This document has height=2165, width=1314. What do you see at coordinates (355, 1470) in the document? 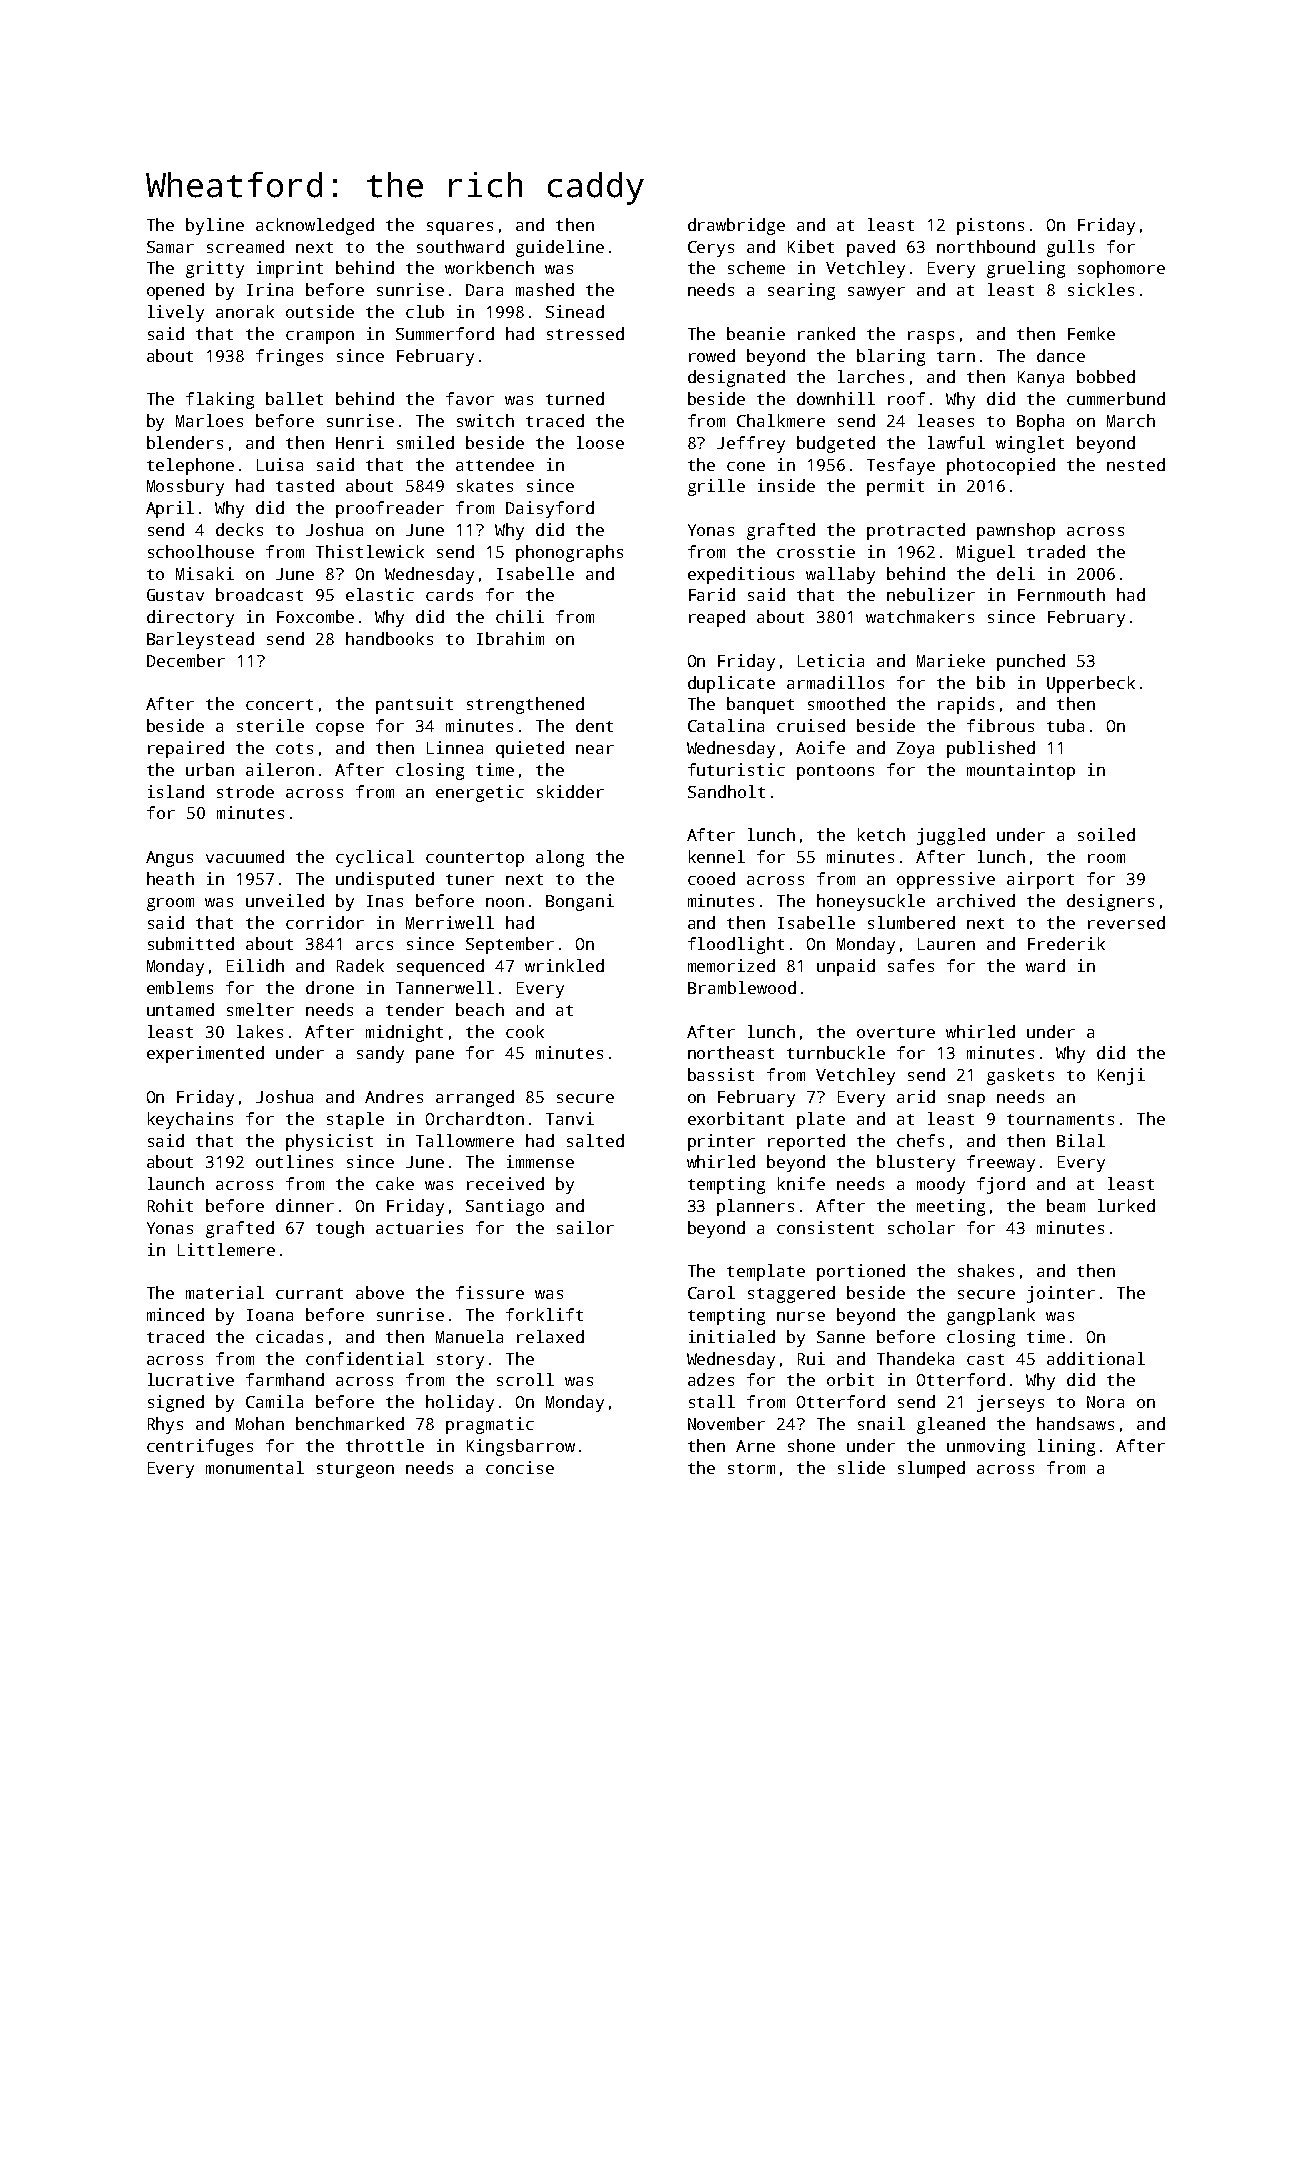
I see `sturgeon` at bounding box center [355, 1470].
